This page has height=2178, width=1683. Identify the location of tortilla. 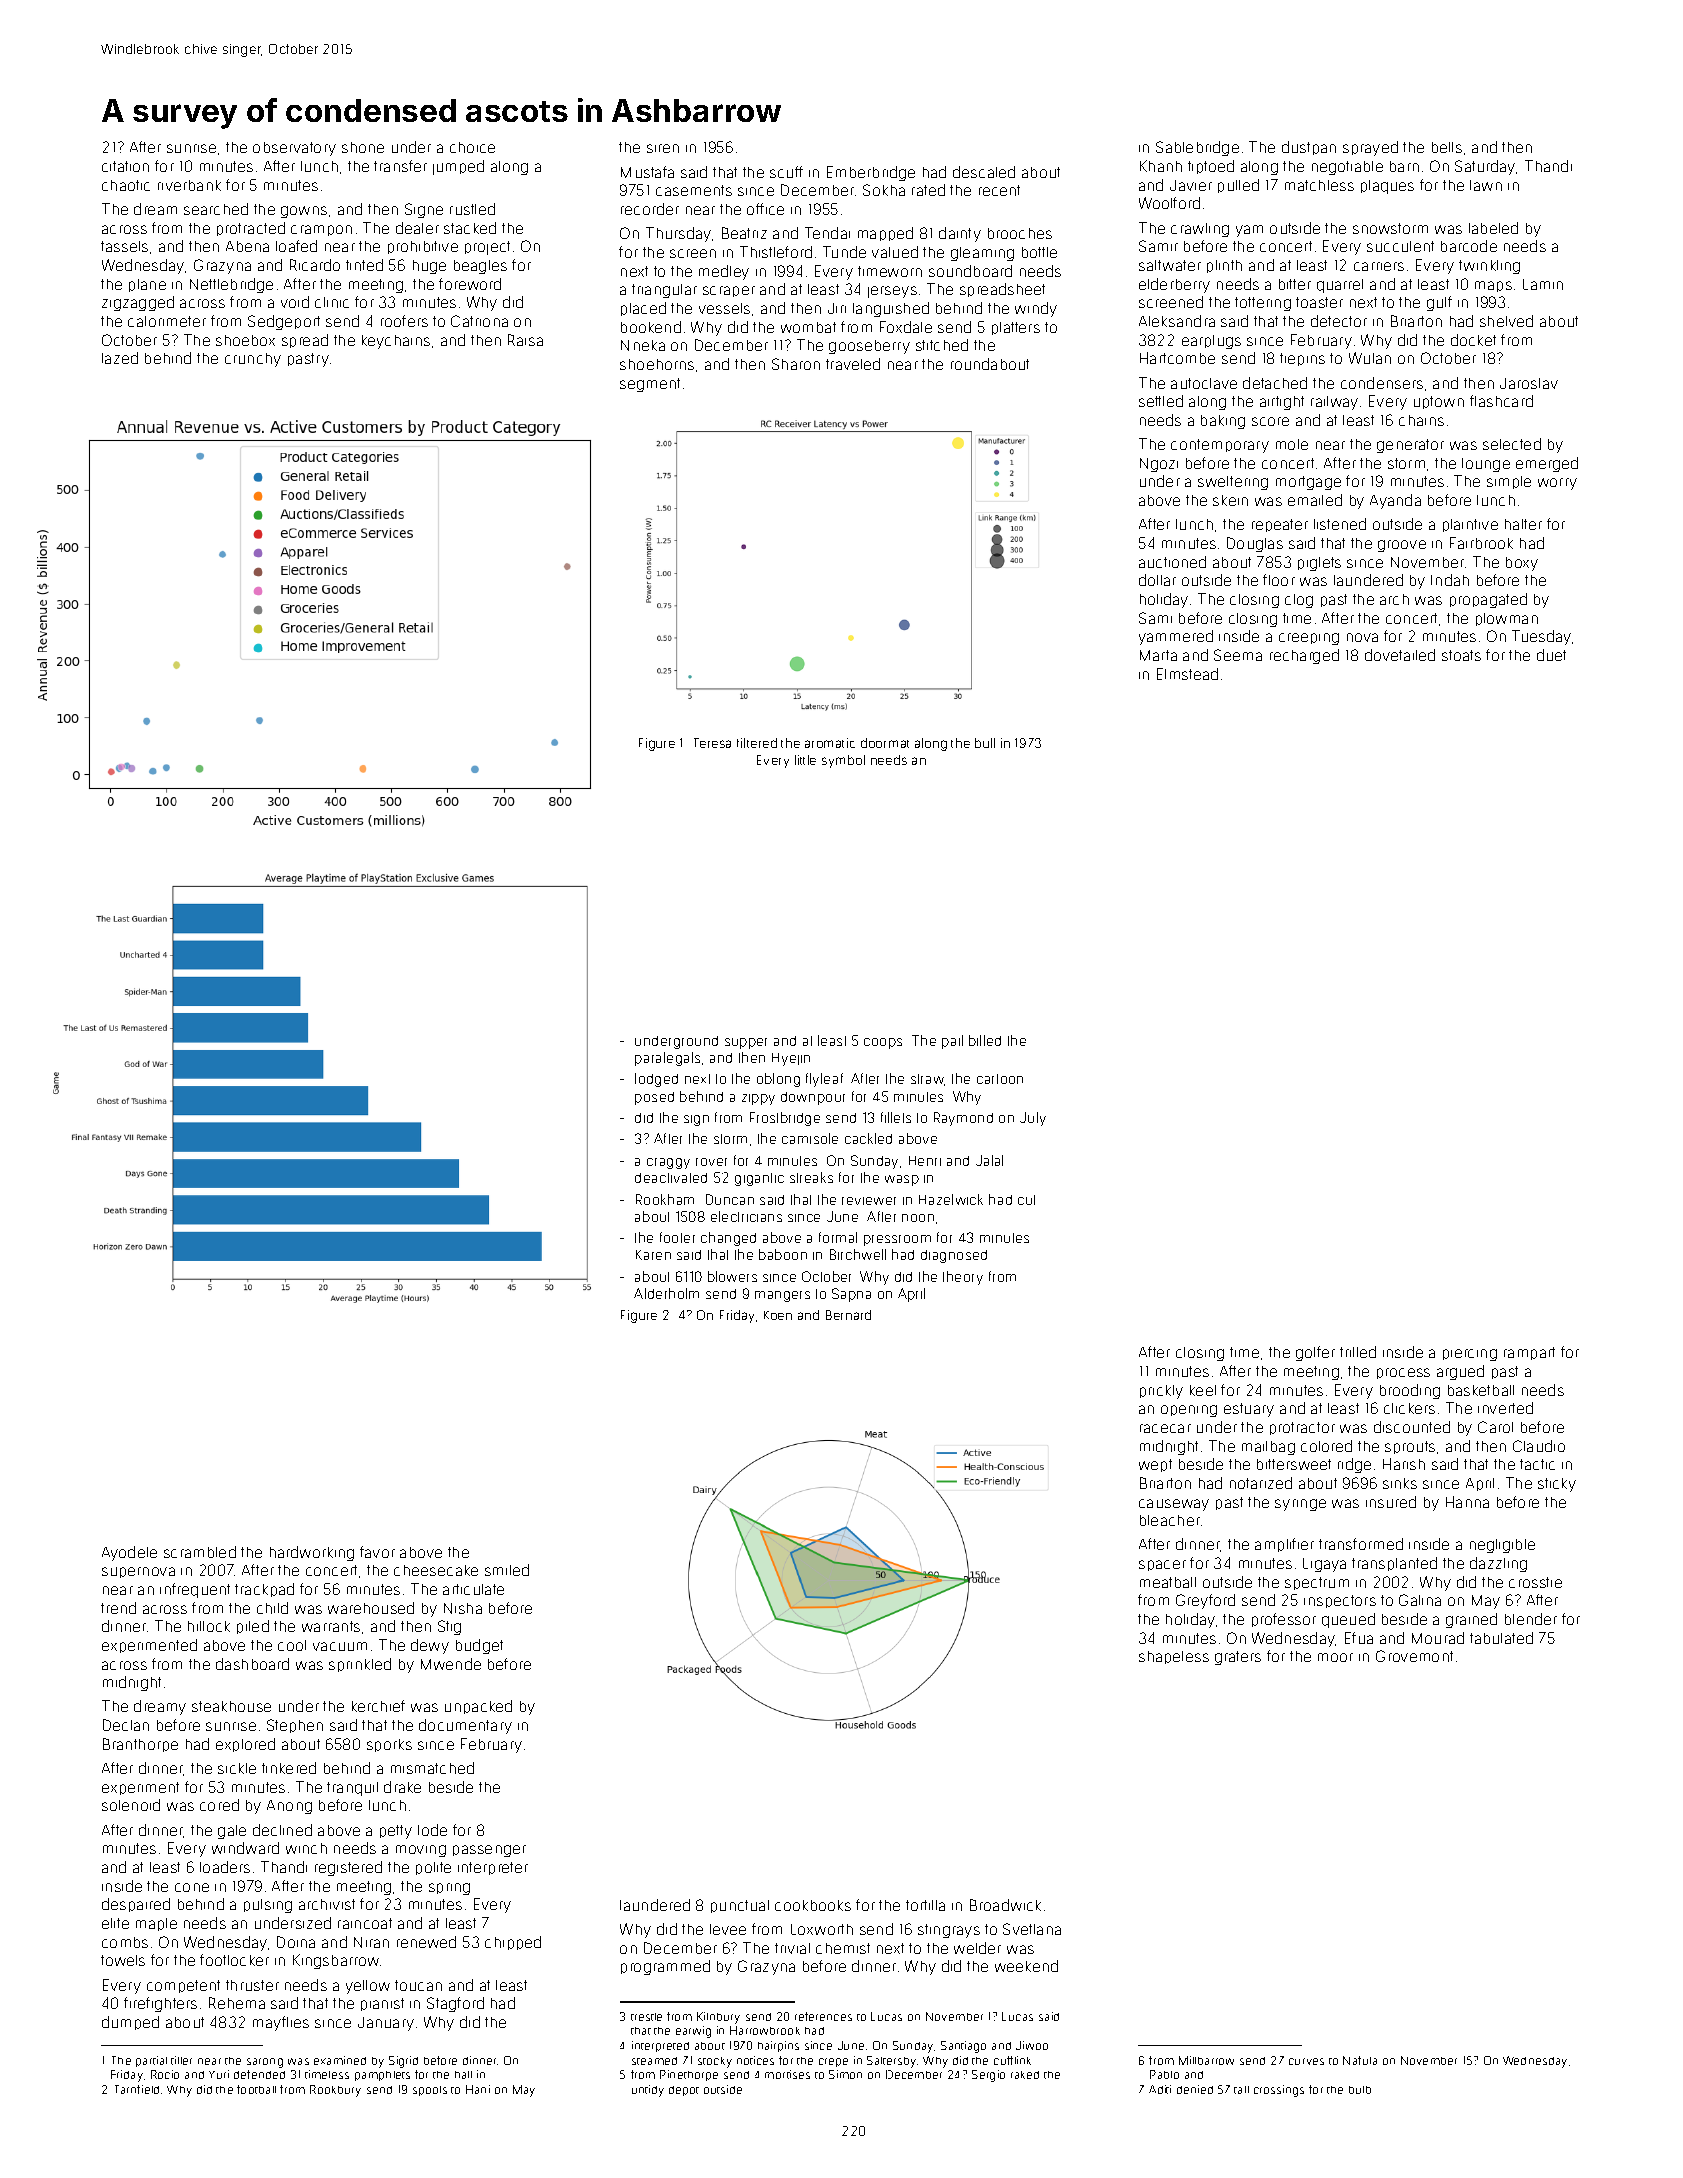
(925, 1905).
